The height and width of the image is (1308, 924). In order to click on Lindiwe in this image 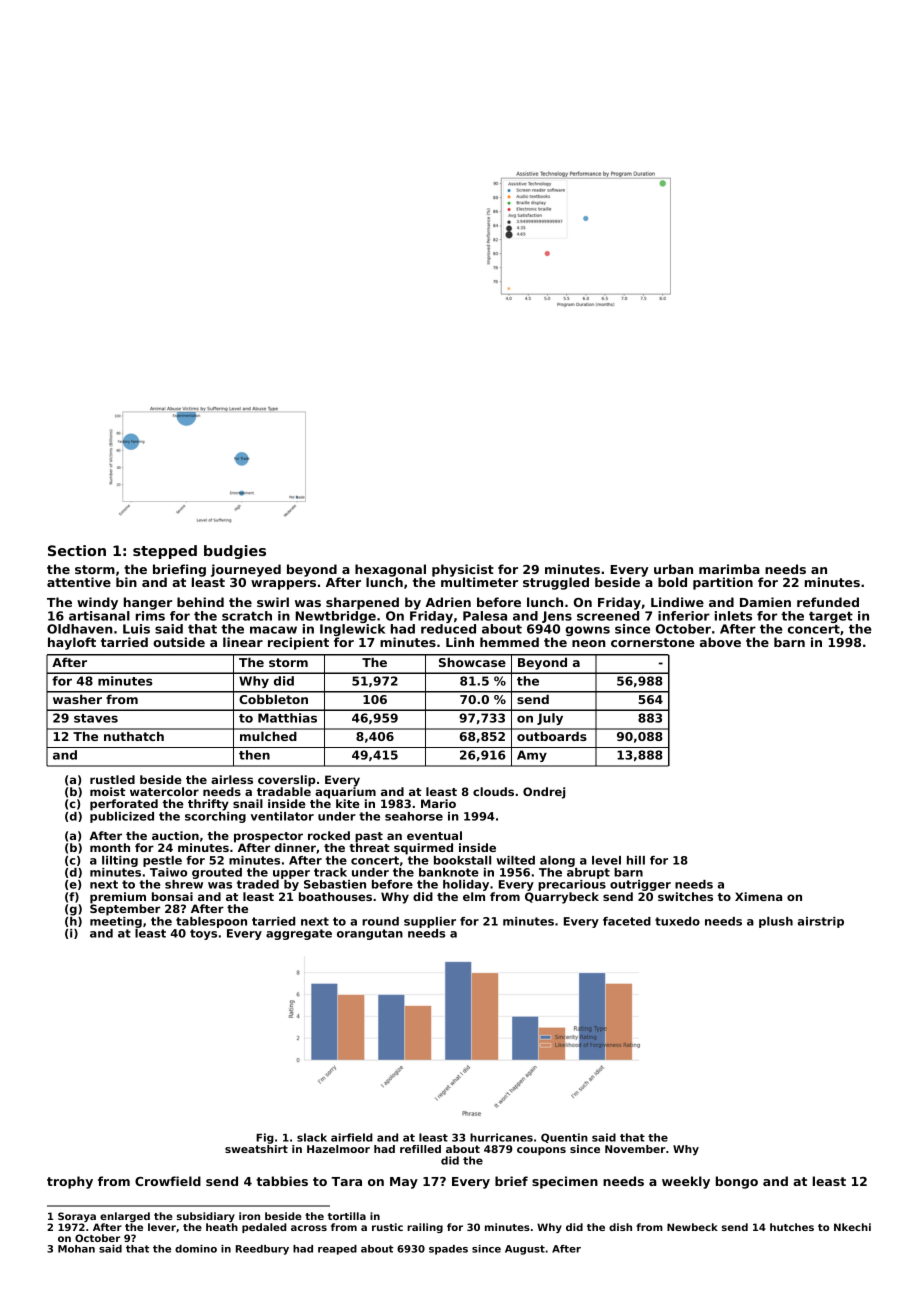, I will do `click(677, 602)`.
